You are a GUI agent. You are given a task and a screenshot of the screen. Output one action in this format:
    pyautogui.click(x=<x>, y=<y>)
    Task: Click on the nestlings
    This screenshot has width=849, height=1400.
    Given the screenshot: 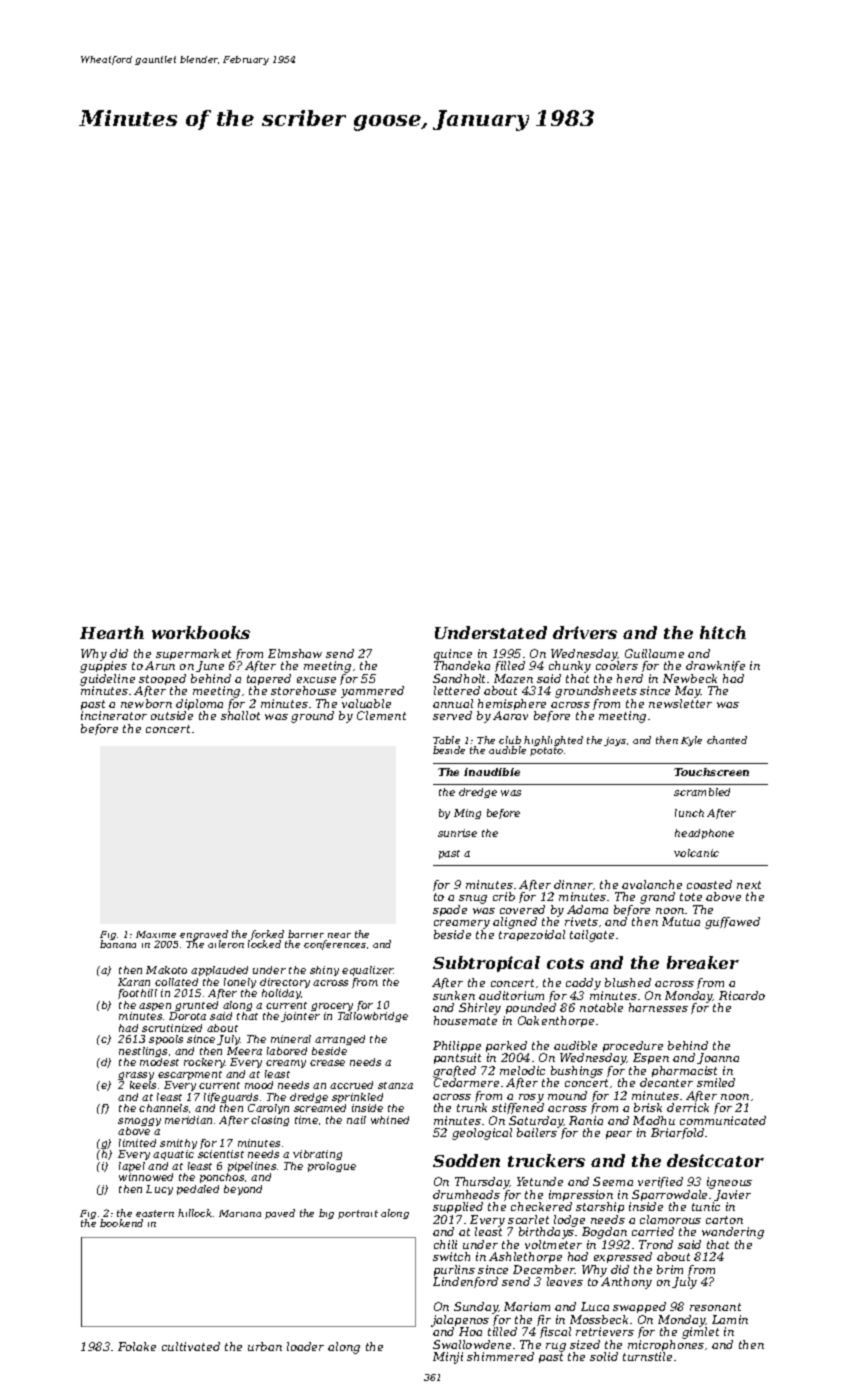 What is the action you would take?
    pyautogui.click(x=143, y=1052)
